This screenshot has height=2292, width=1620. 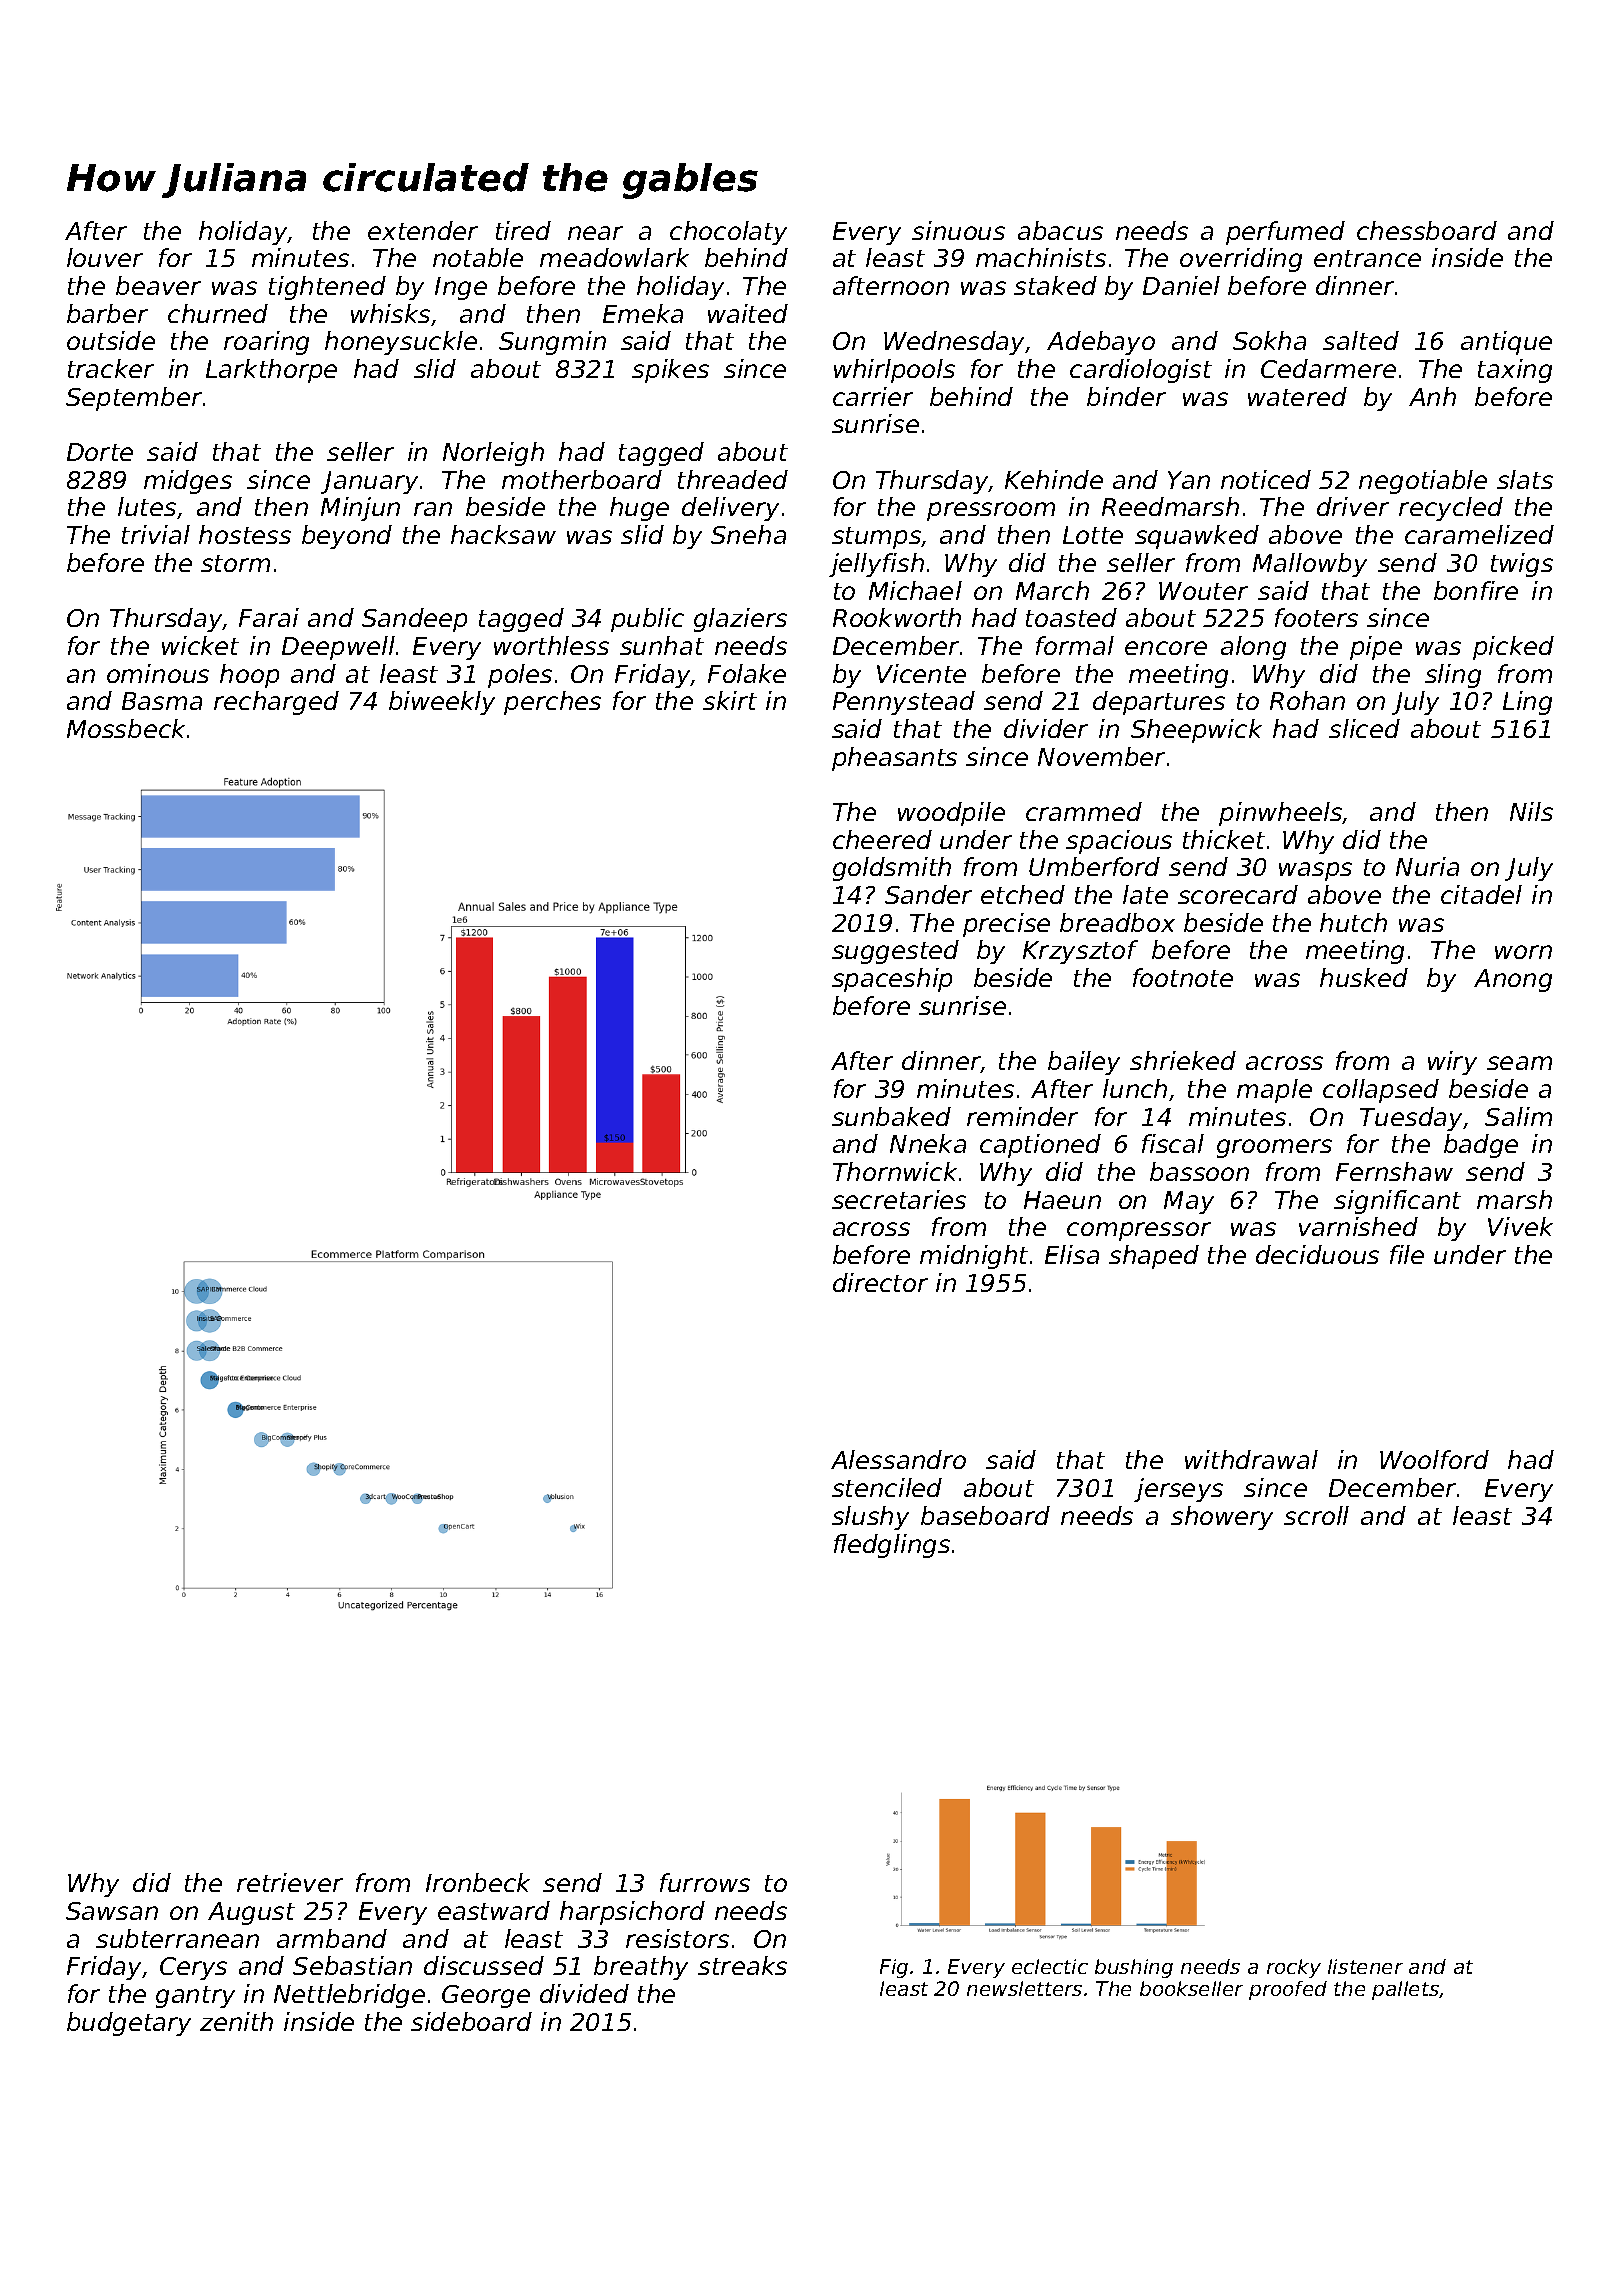 What do you see at coordinates (1407, 1254) in the screenshot?
I see `file` at bounding box center [1407, 1254].
